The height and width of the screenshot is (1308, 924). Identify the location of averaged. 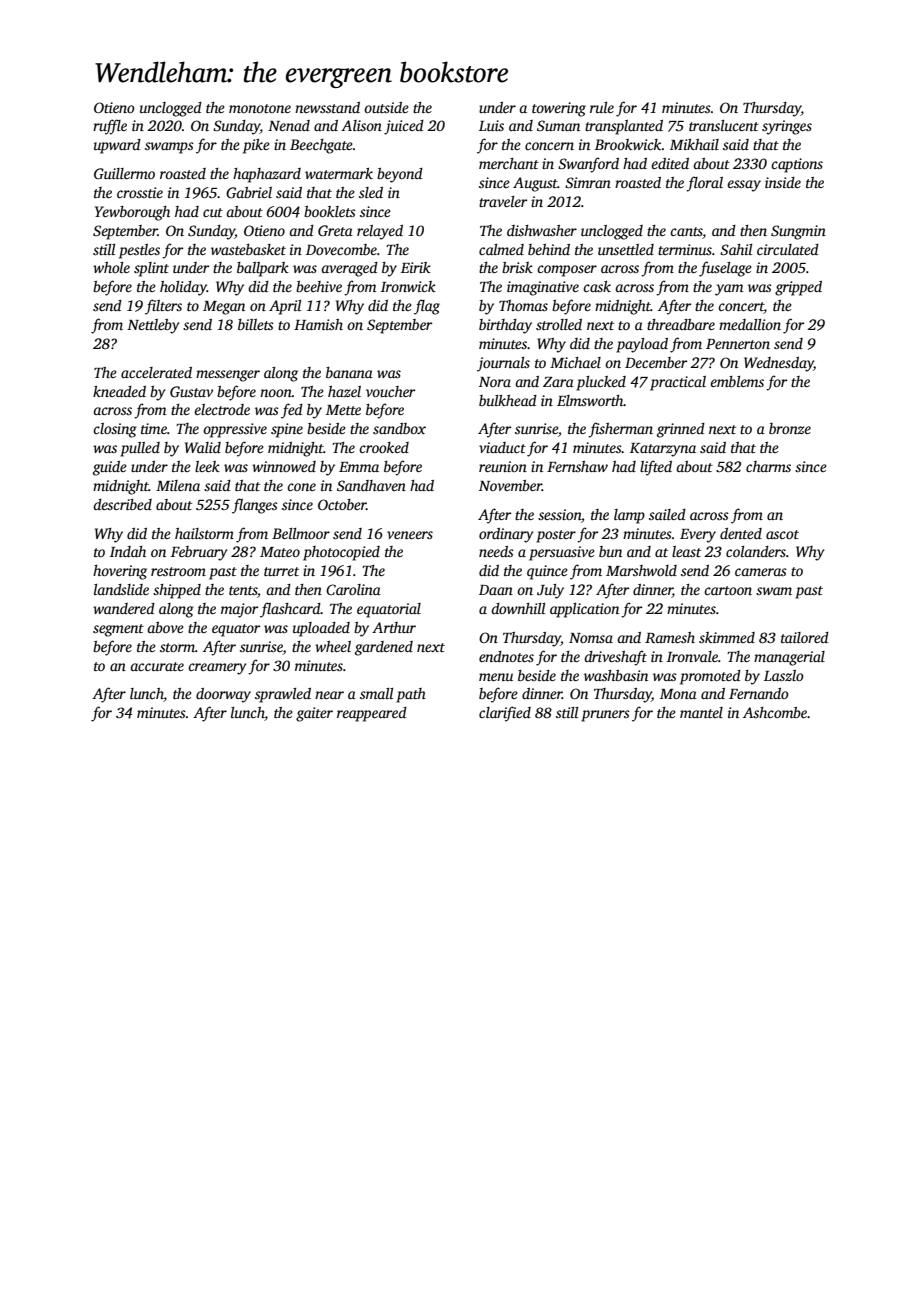
(349, 269).
